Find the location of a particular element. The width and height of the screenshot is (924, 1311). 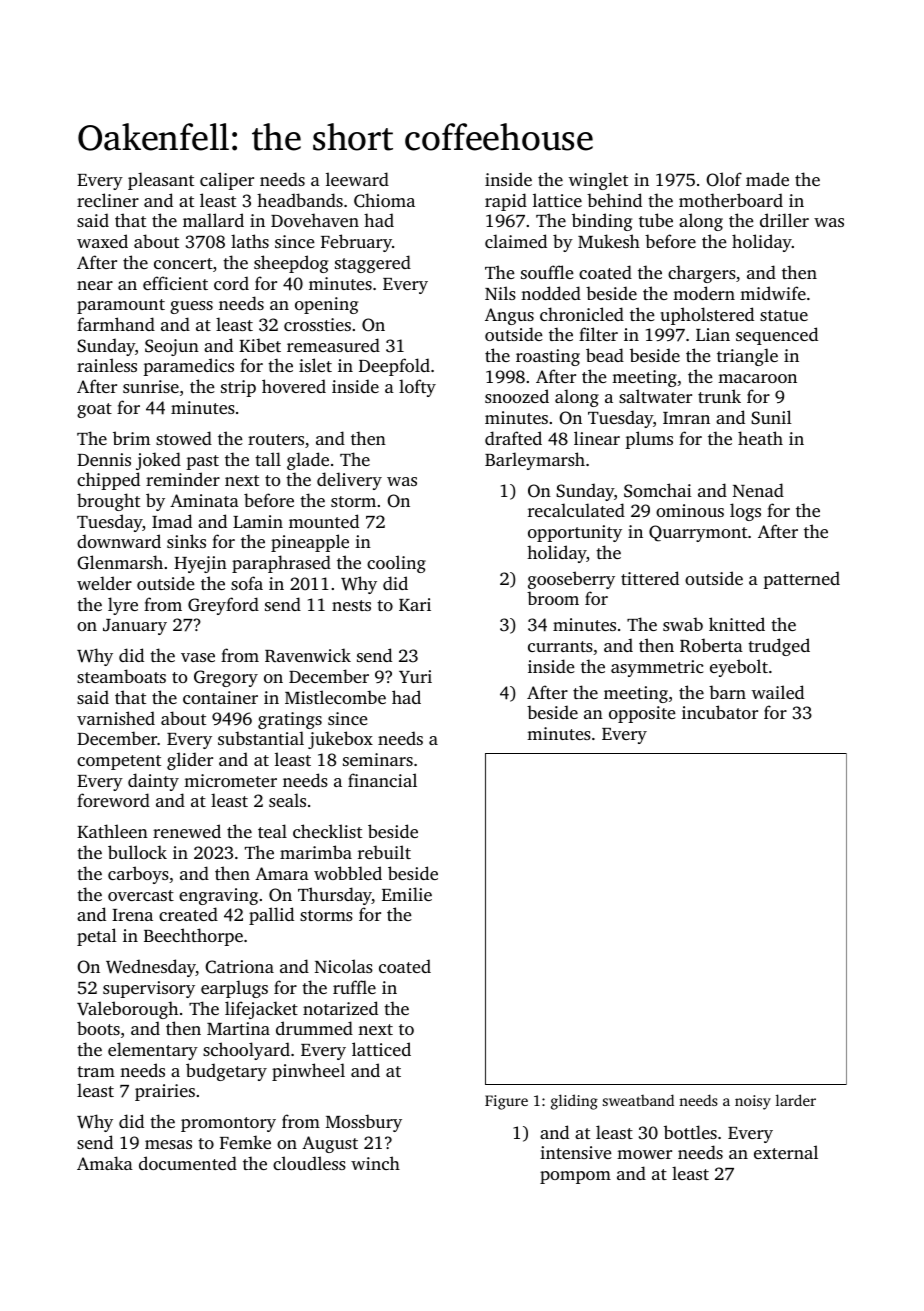

financial is located at coordinates (382, 780).
